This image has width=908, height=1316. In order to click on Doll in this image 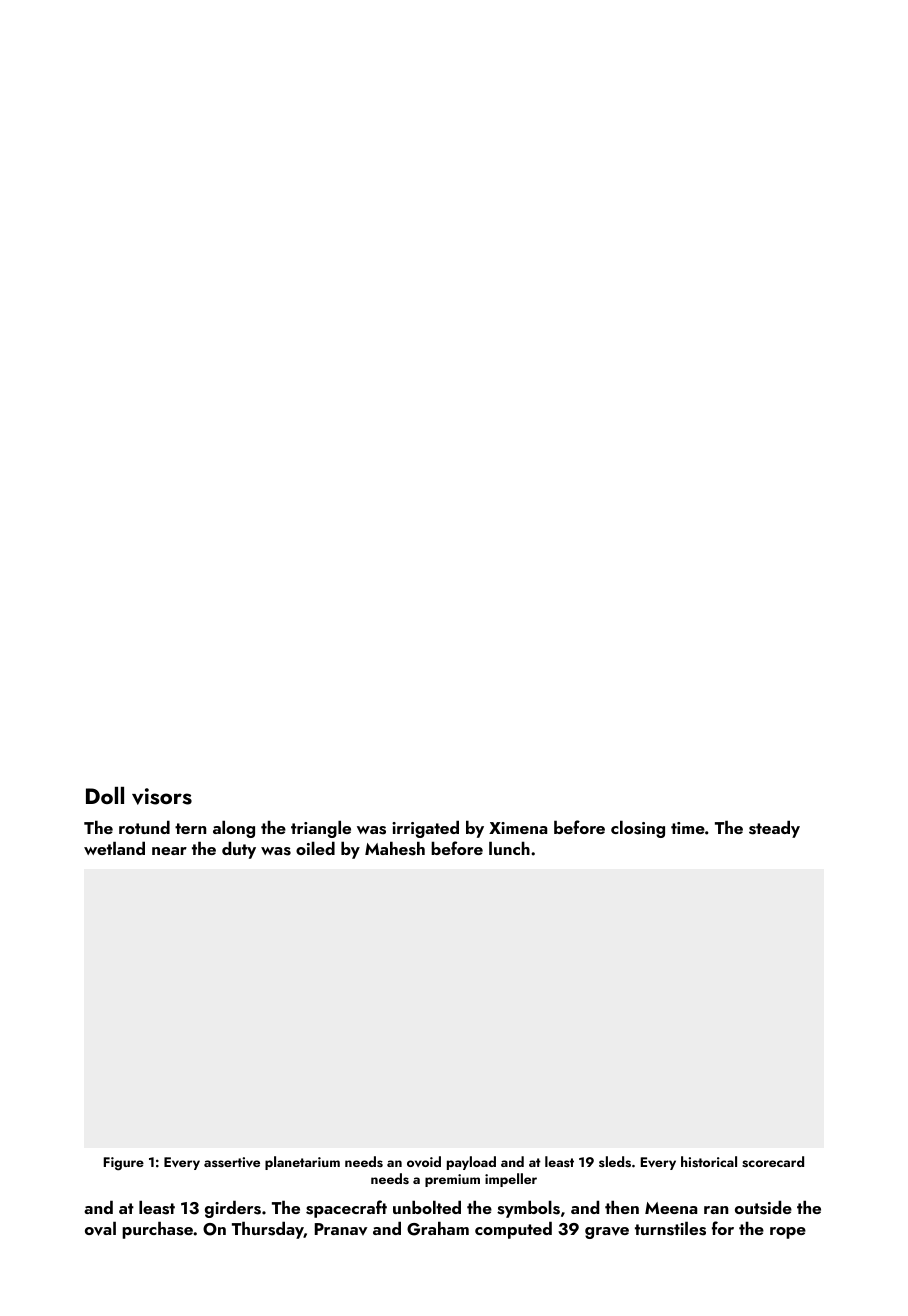, I will do `click(105, 795)`.
